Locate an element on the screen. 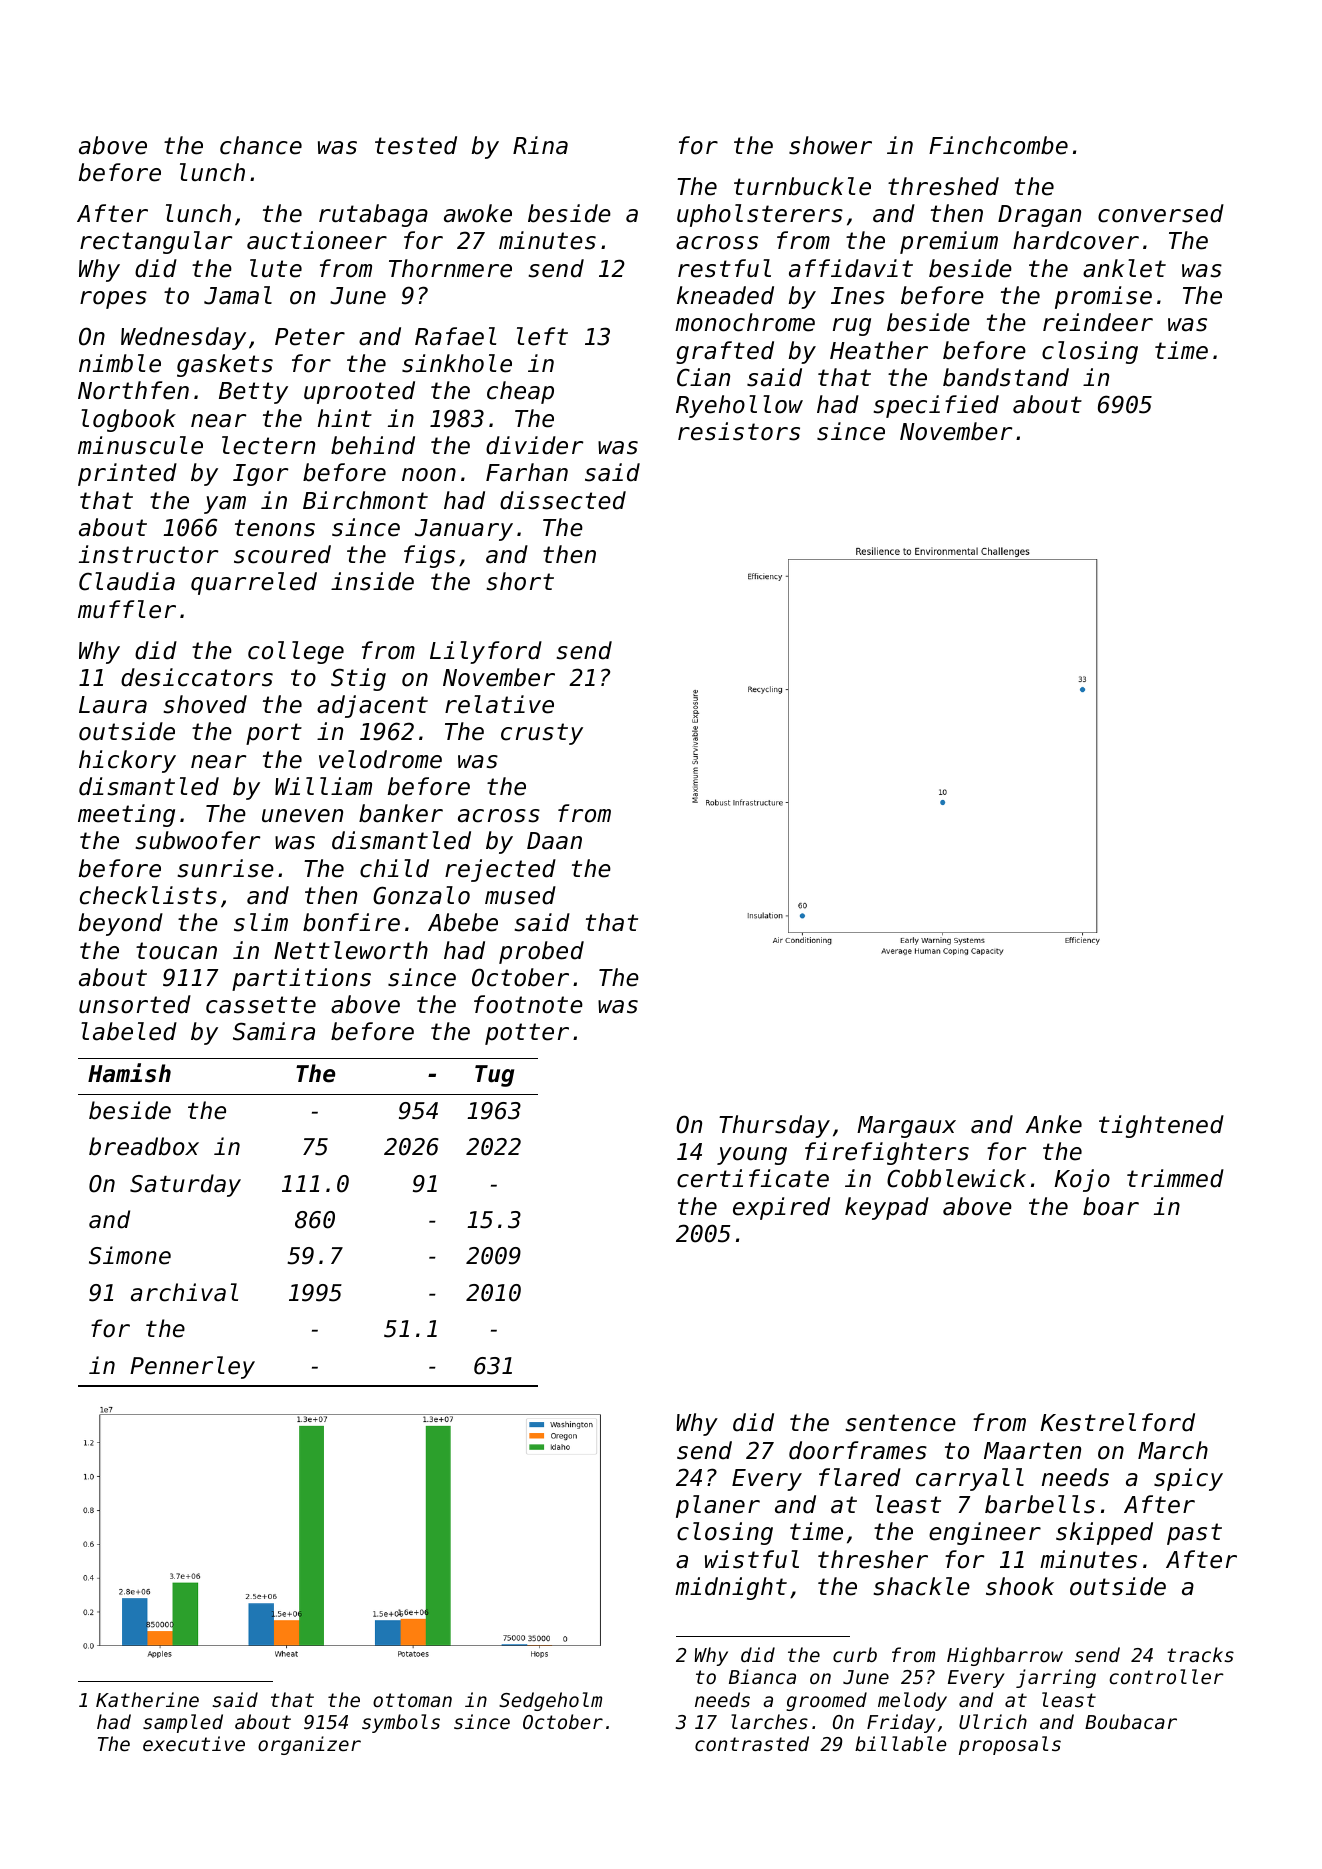 Image resolution: width=1322 pixels, height=1869 pixels. left is located at coordinates (542, 336).
